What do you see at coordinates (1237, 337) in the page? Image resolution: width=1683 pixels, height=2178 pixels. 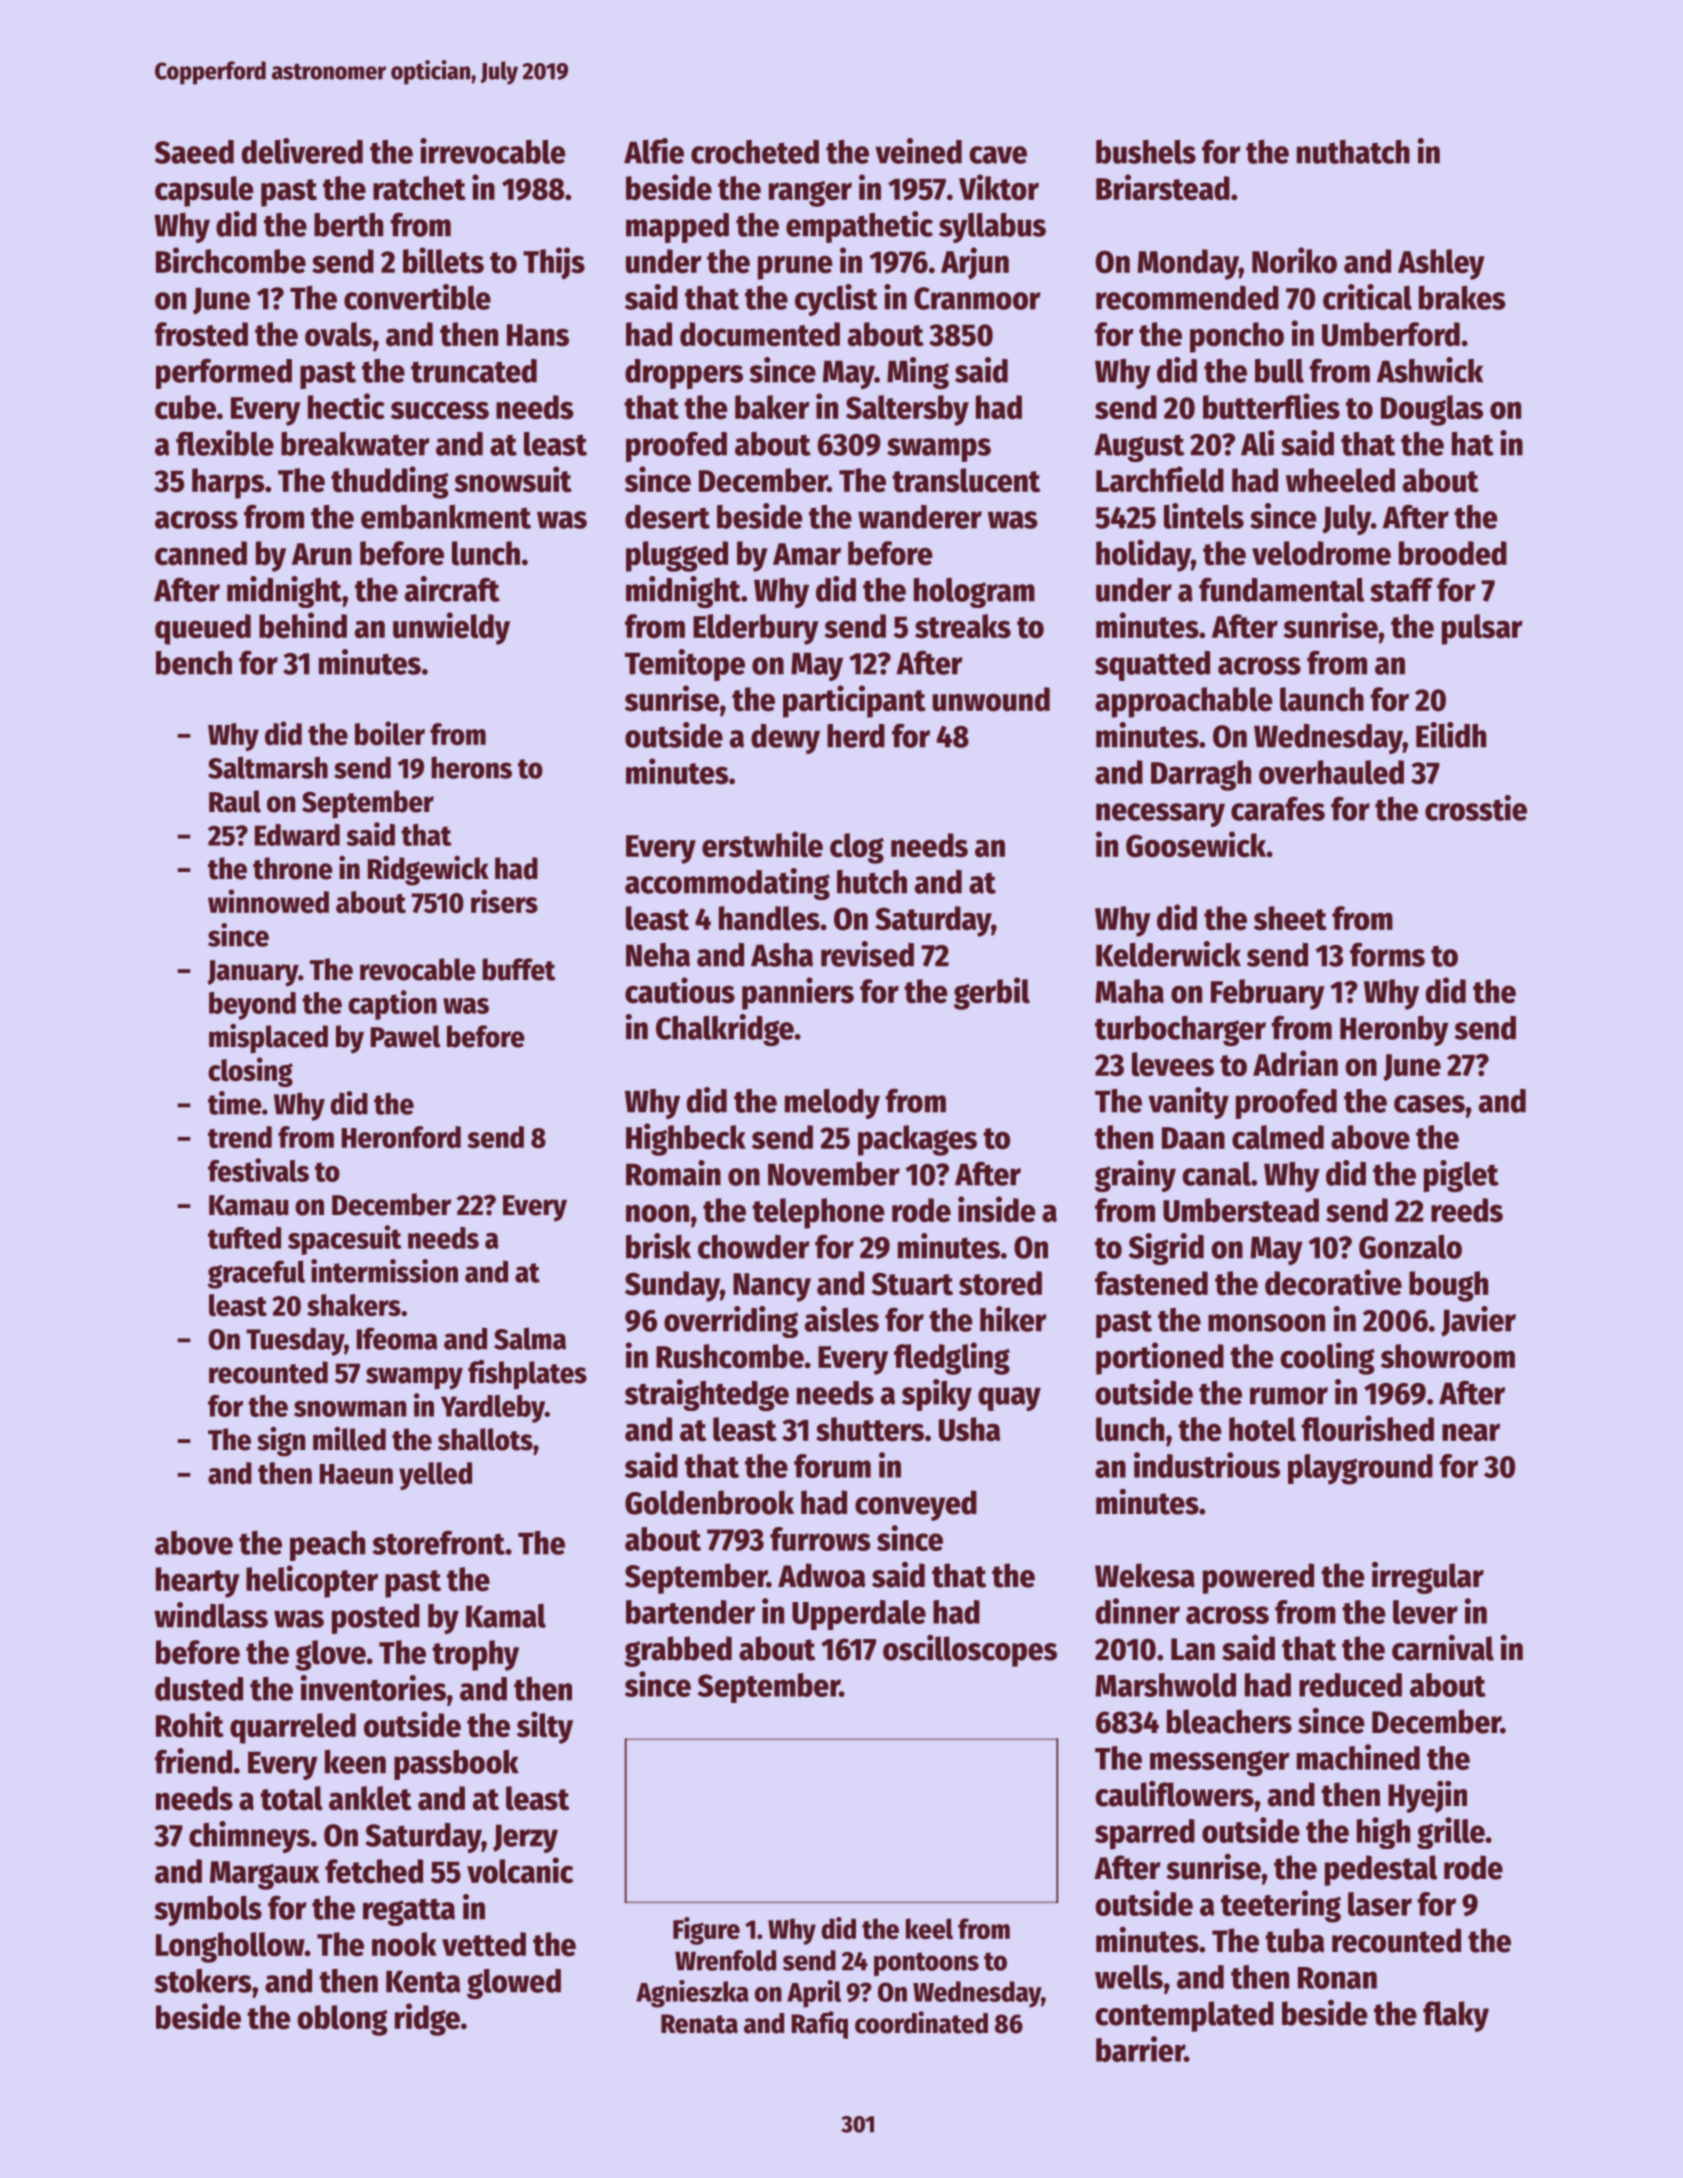 I see `poncho` at bounding box center [1237, 337].
